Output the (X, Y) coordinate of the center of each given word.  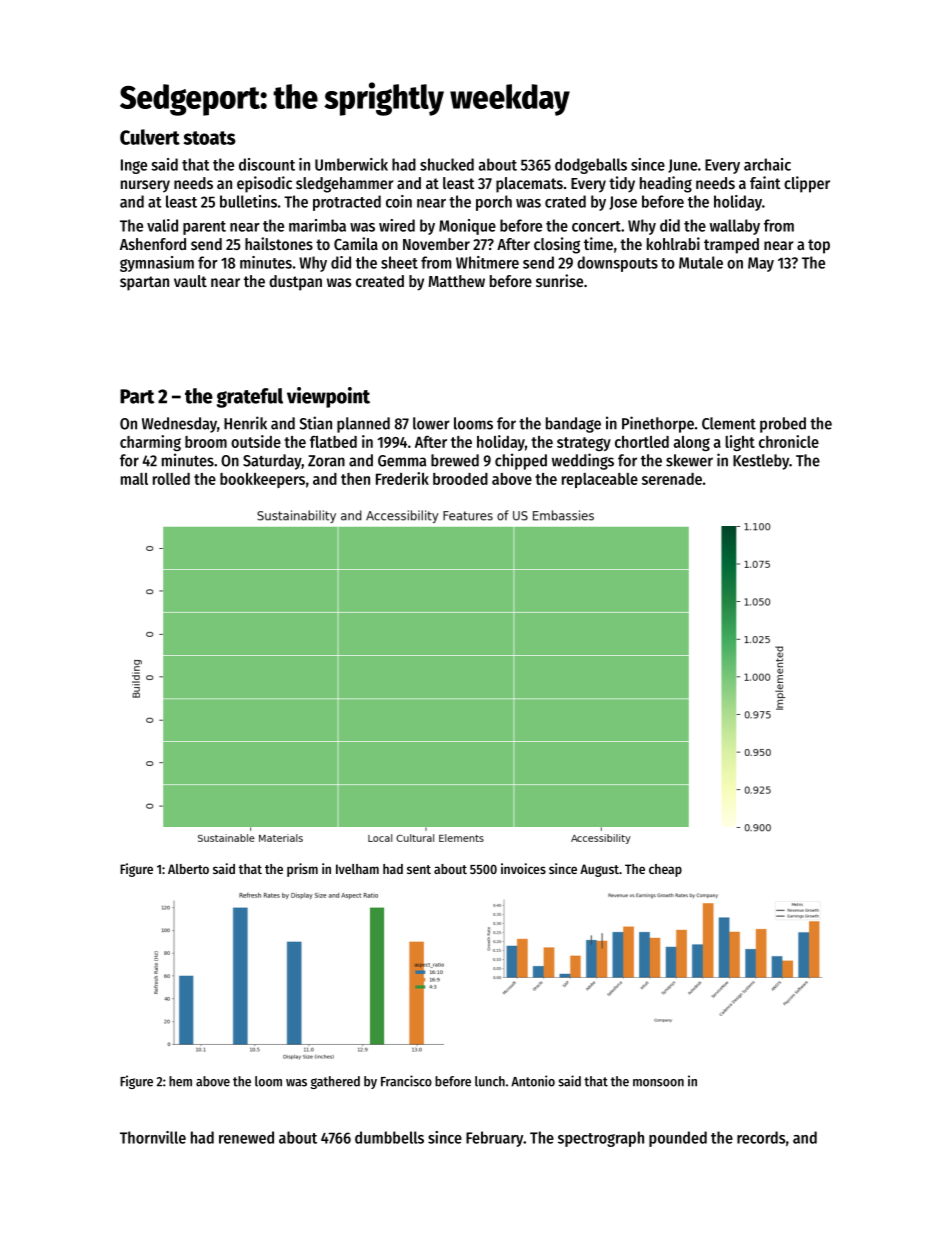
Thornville (153, 1137)
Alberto (188, 869)
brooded (460, 479)
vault (190, 281)
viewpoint (328, 397)
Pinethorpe (658, 424)
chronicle (789, 441)
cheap (665, 870)
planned (363, 425)
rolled (171, 479)
